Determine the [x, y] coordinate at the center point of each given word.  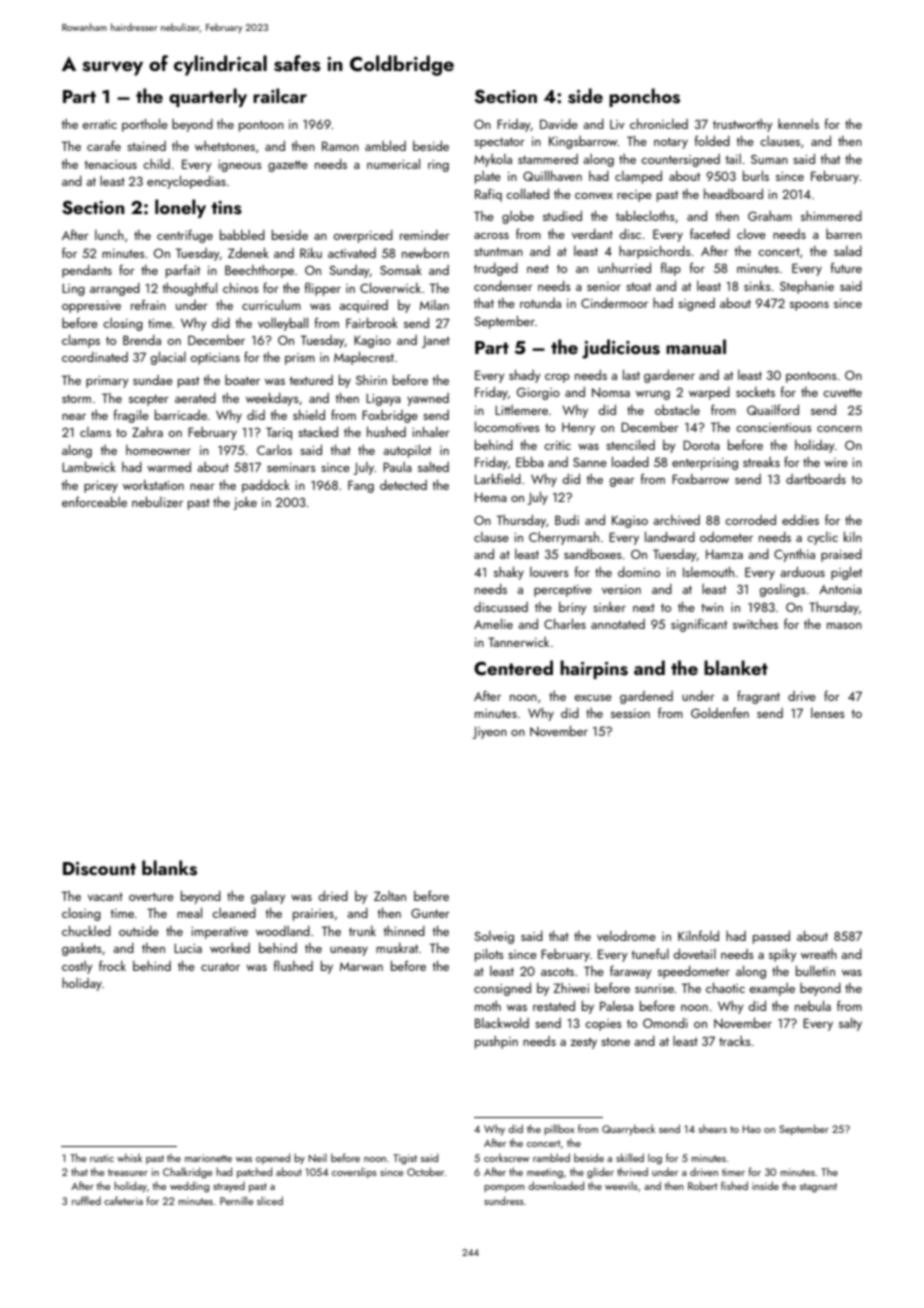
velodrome [626, 936]
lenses [828, 713]
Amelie [493, 623]
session [630, 713]
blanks [169, 868]
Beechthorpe [259, 271]
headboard [733, 194]
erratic [99, 124]
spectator [499, 143]
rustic [102, 1158]
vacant [105, 897]
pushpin [496, 1042]
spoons [809, 306]
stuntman [498, 252]
